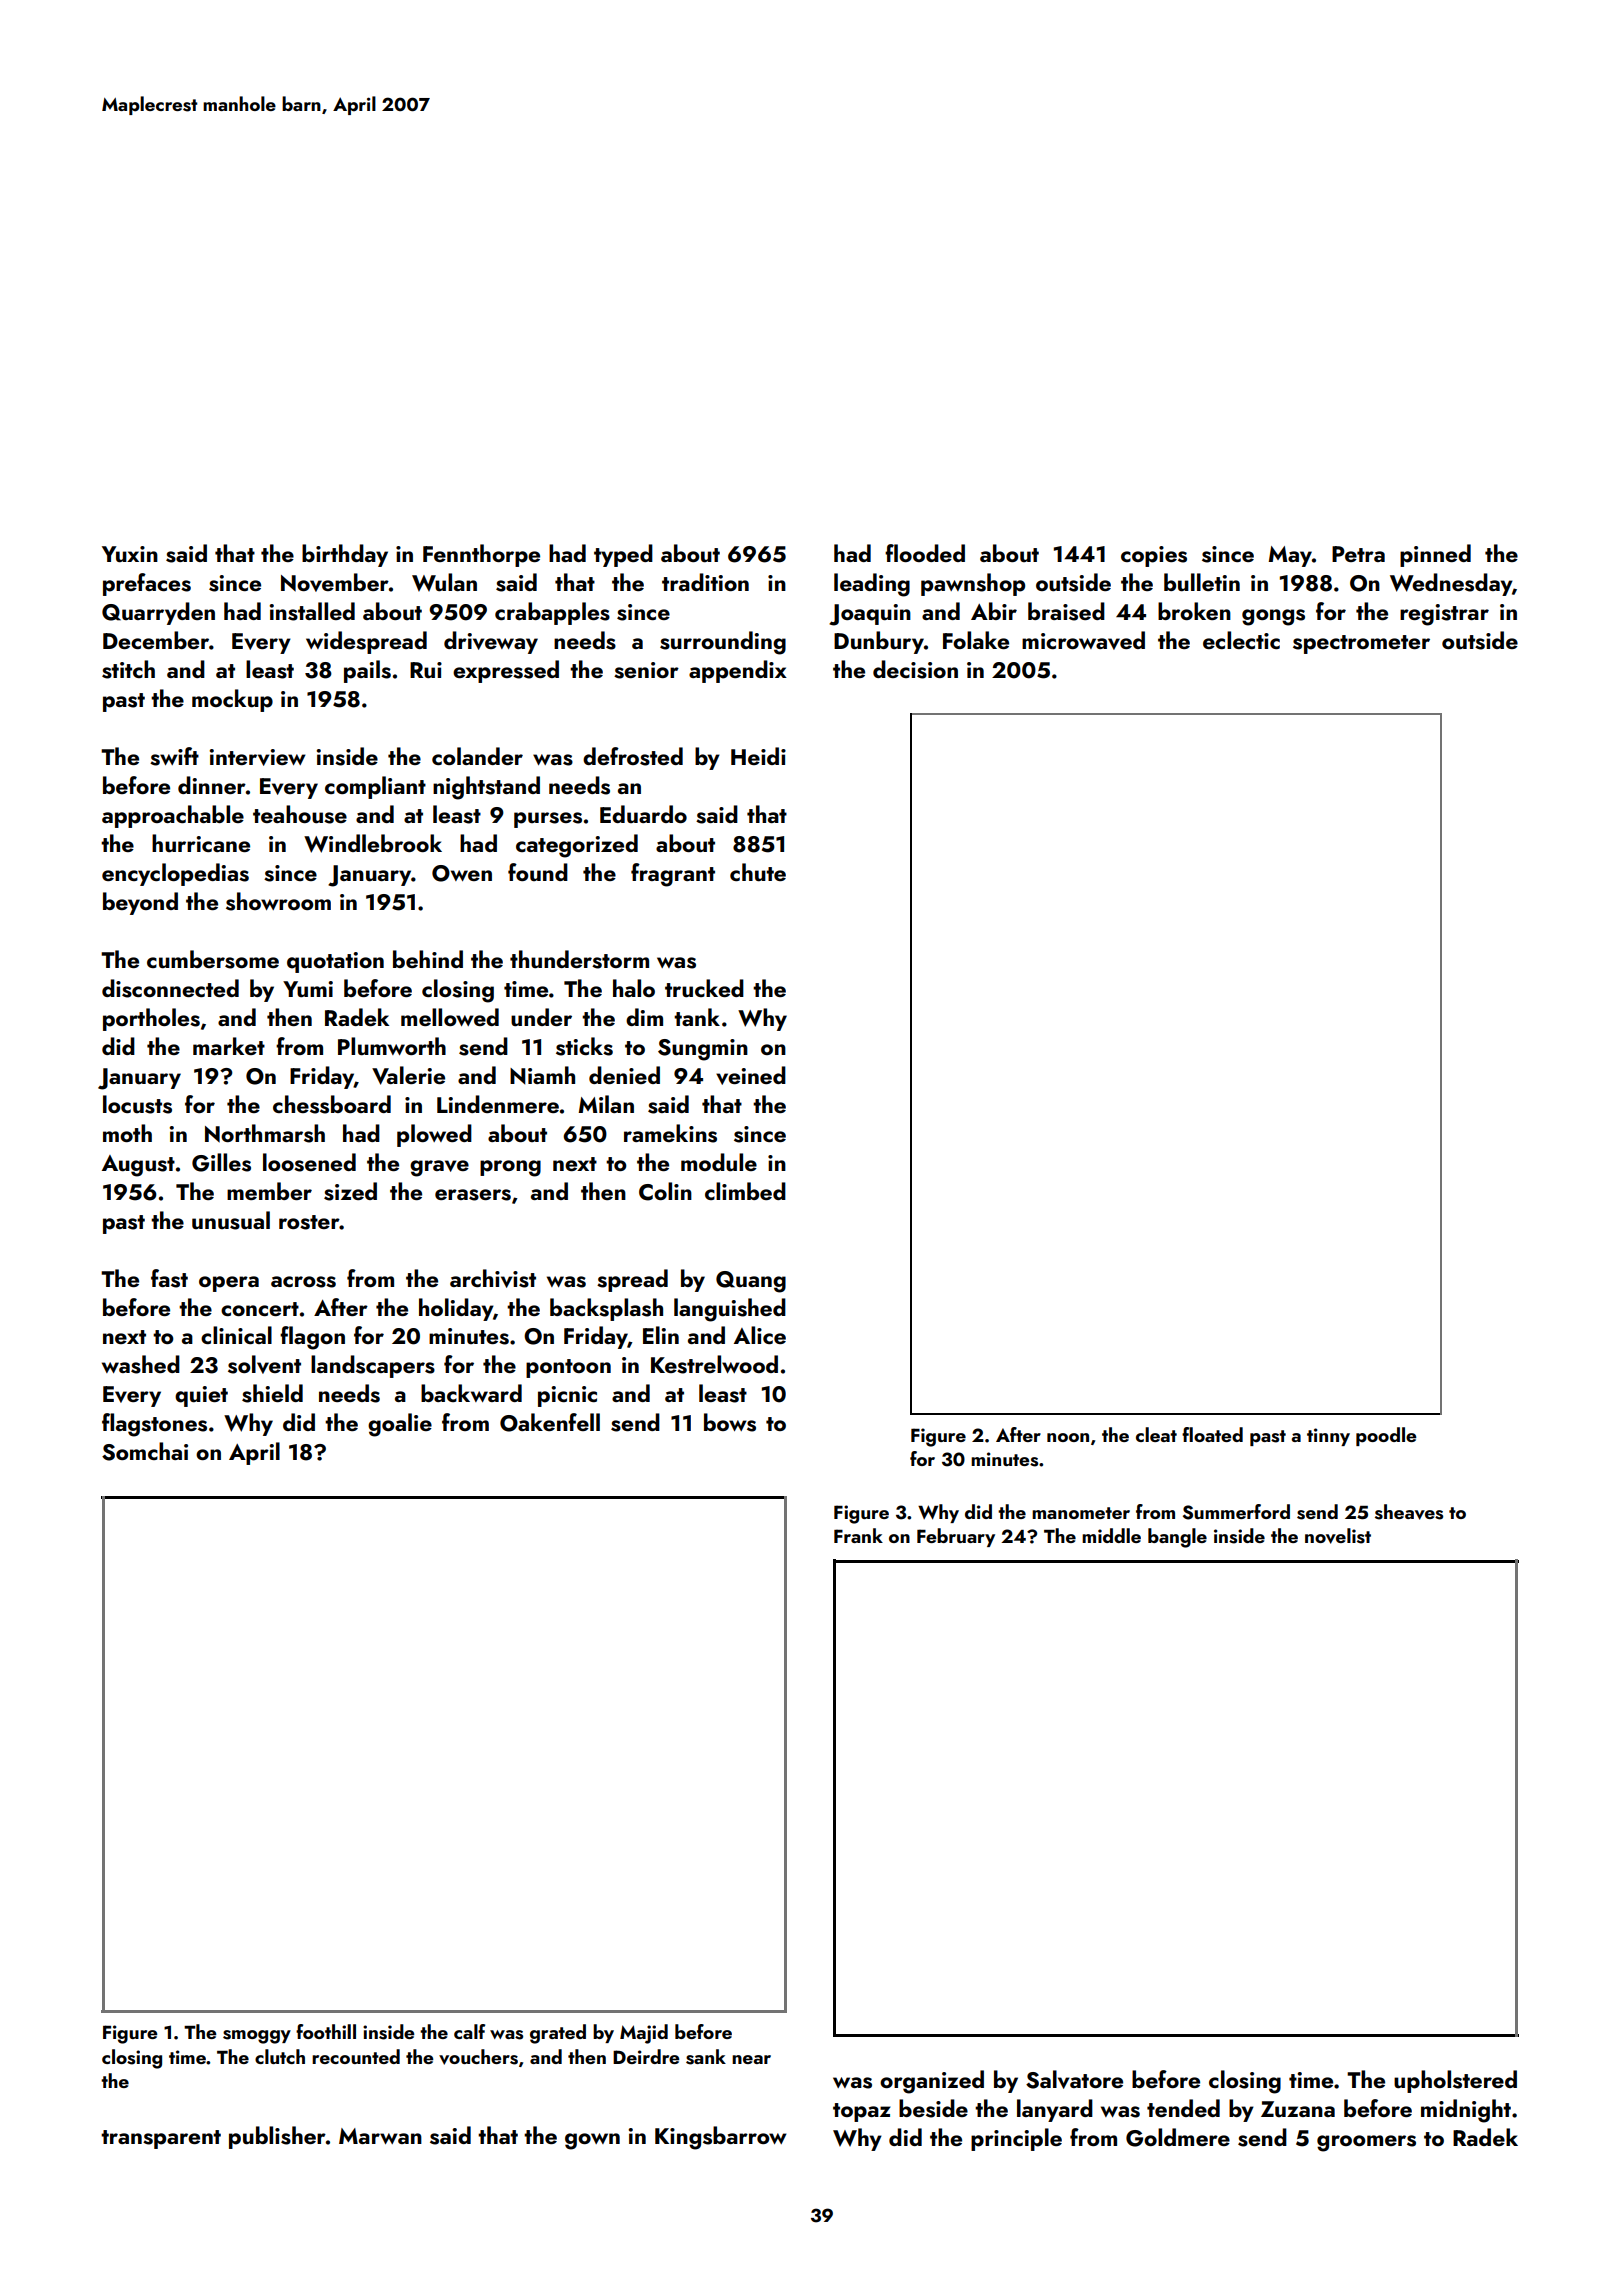 This screenshot has width=1620, height=2292. I want to click on Kestrelwood, so click(714, 1364).
